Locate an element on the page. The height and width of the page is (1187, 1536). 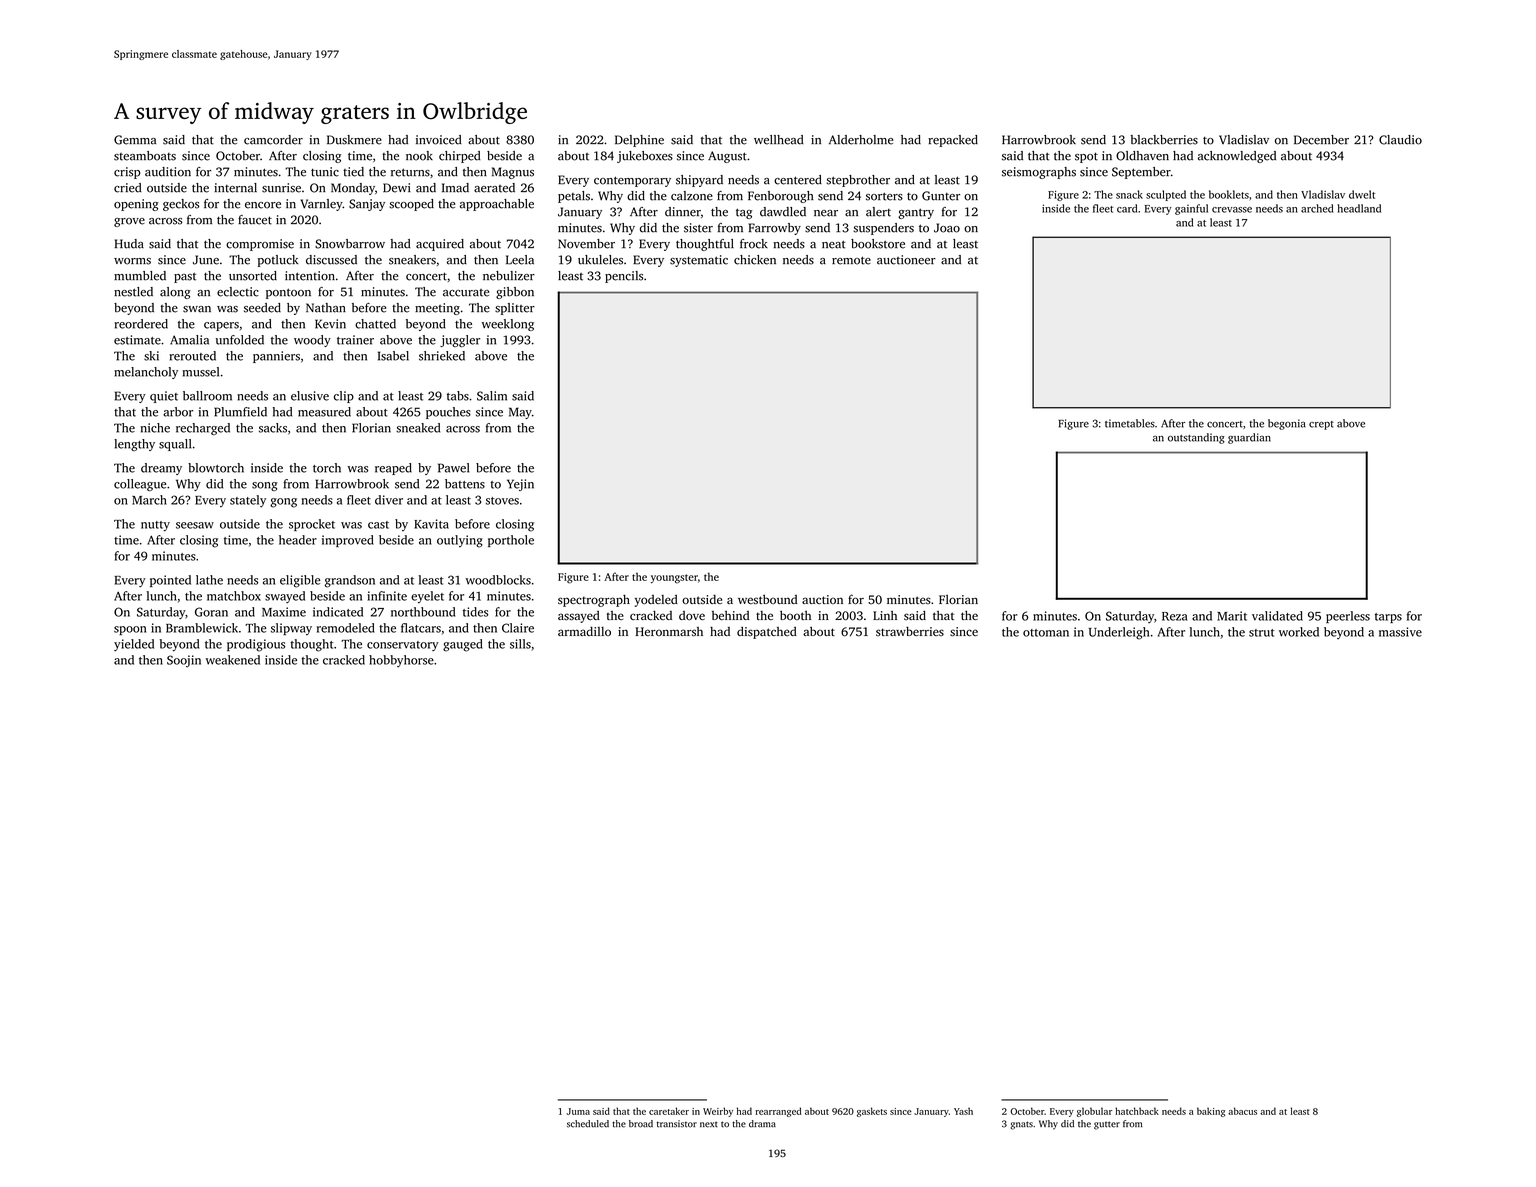
Juma is located at coordinates (578, 1111).
